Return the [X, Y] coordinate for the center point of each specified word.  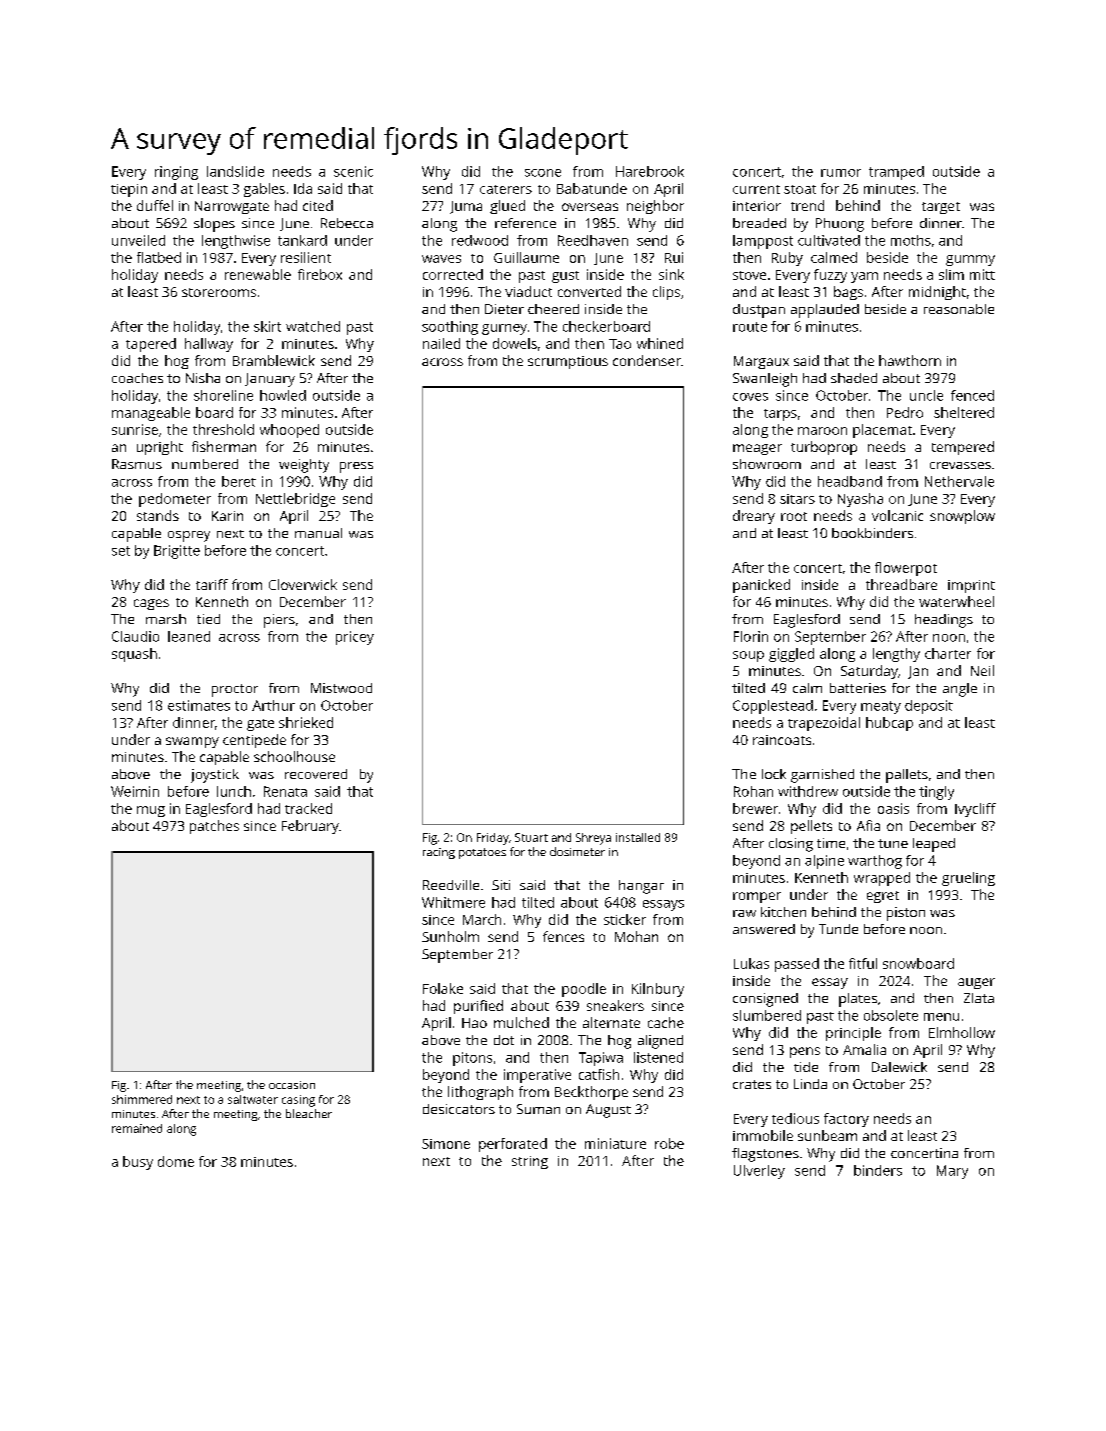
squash [134, 655]
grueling [968, 879]
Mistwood [341, 688]
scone [543, 173]
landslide [235, 171]
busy [138, 1163]
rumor [841, 173]
